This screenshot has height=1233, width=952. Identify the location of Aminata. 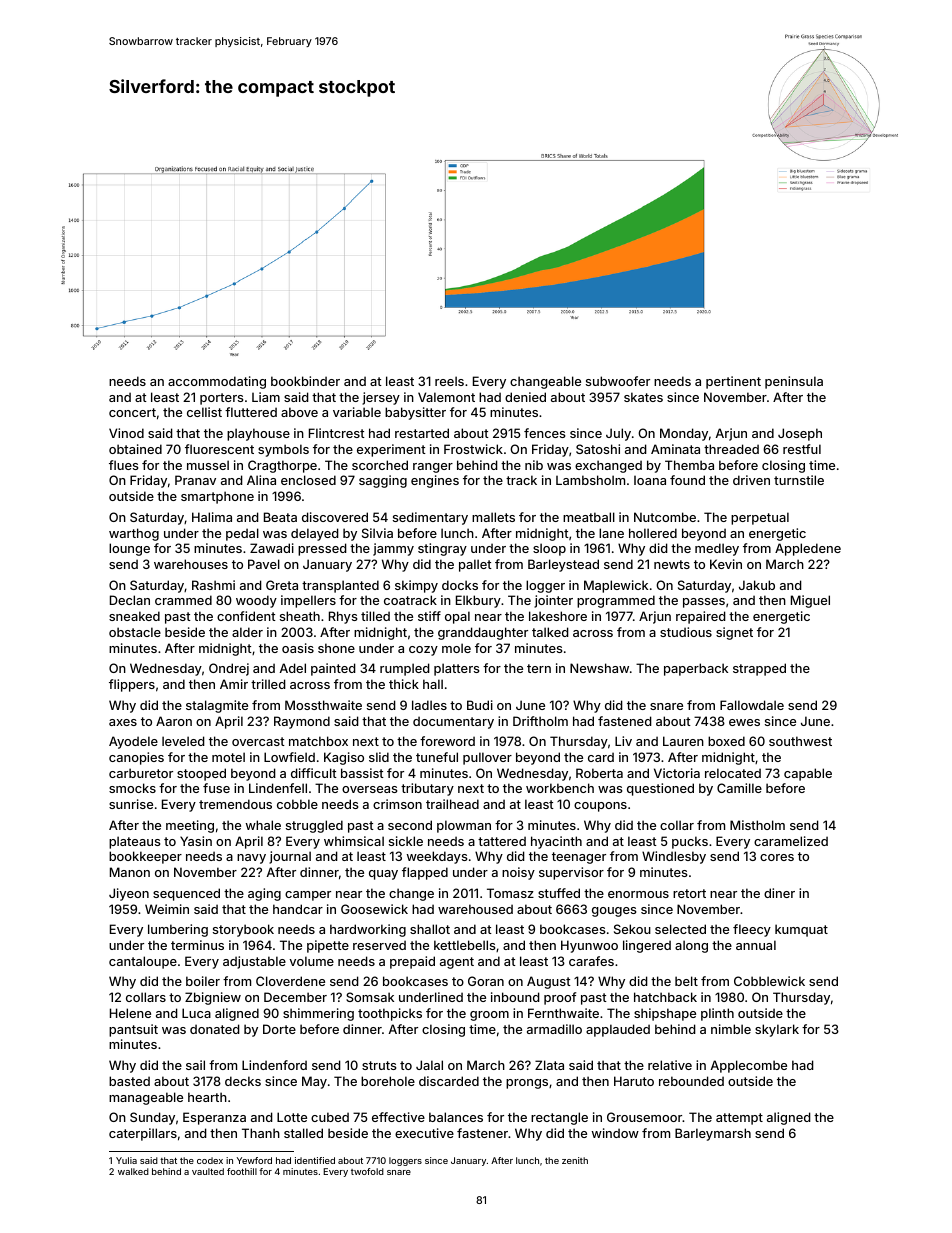
(675, 449).
